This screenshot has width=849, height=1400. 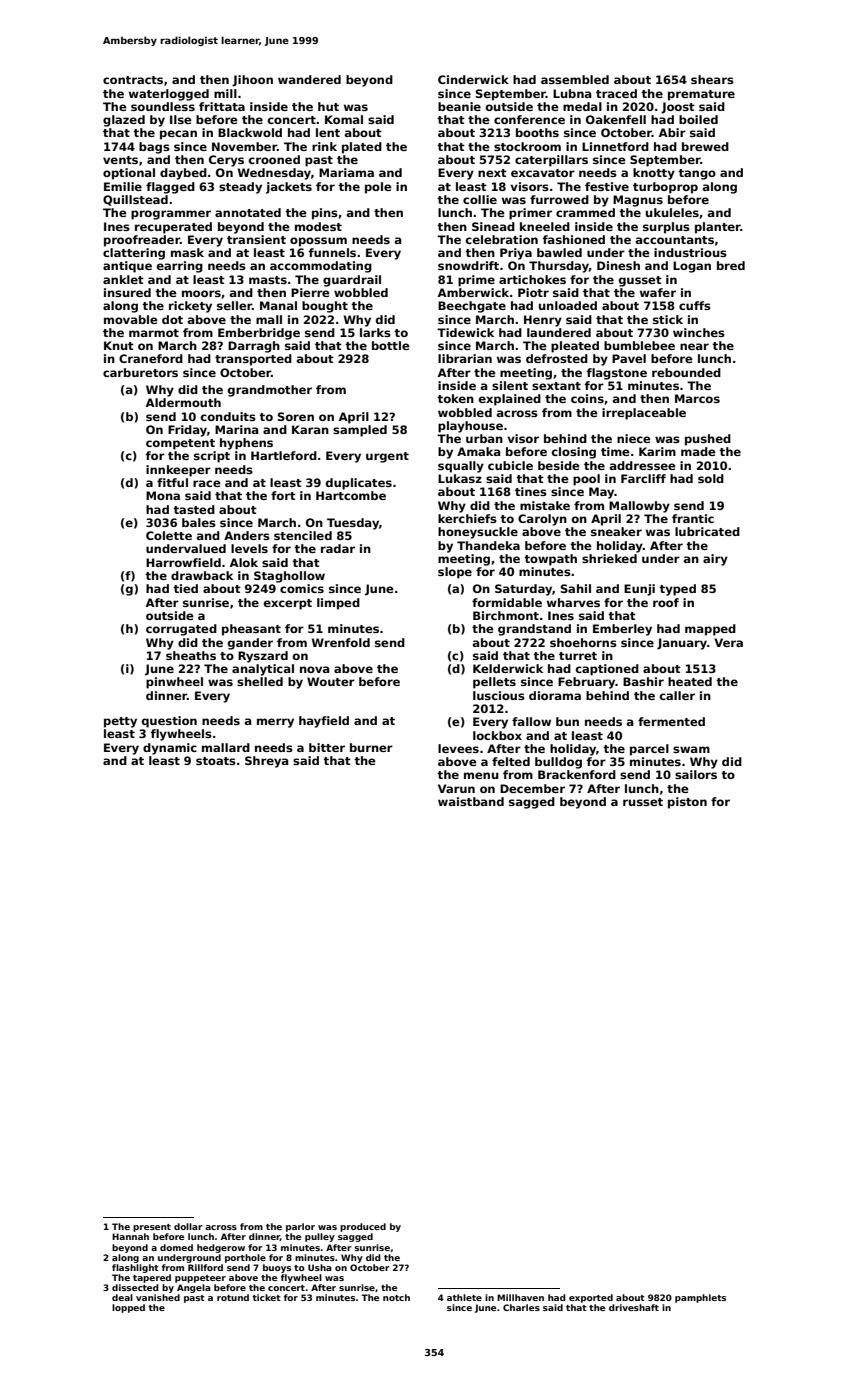 I want to click on Jihoon, so click(x=252, y=81).
